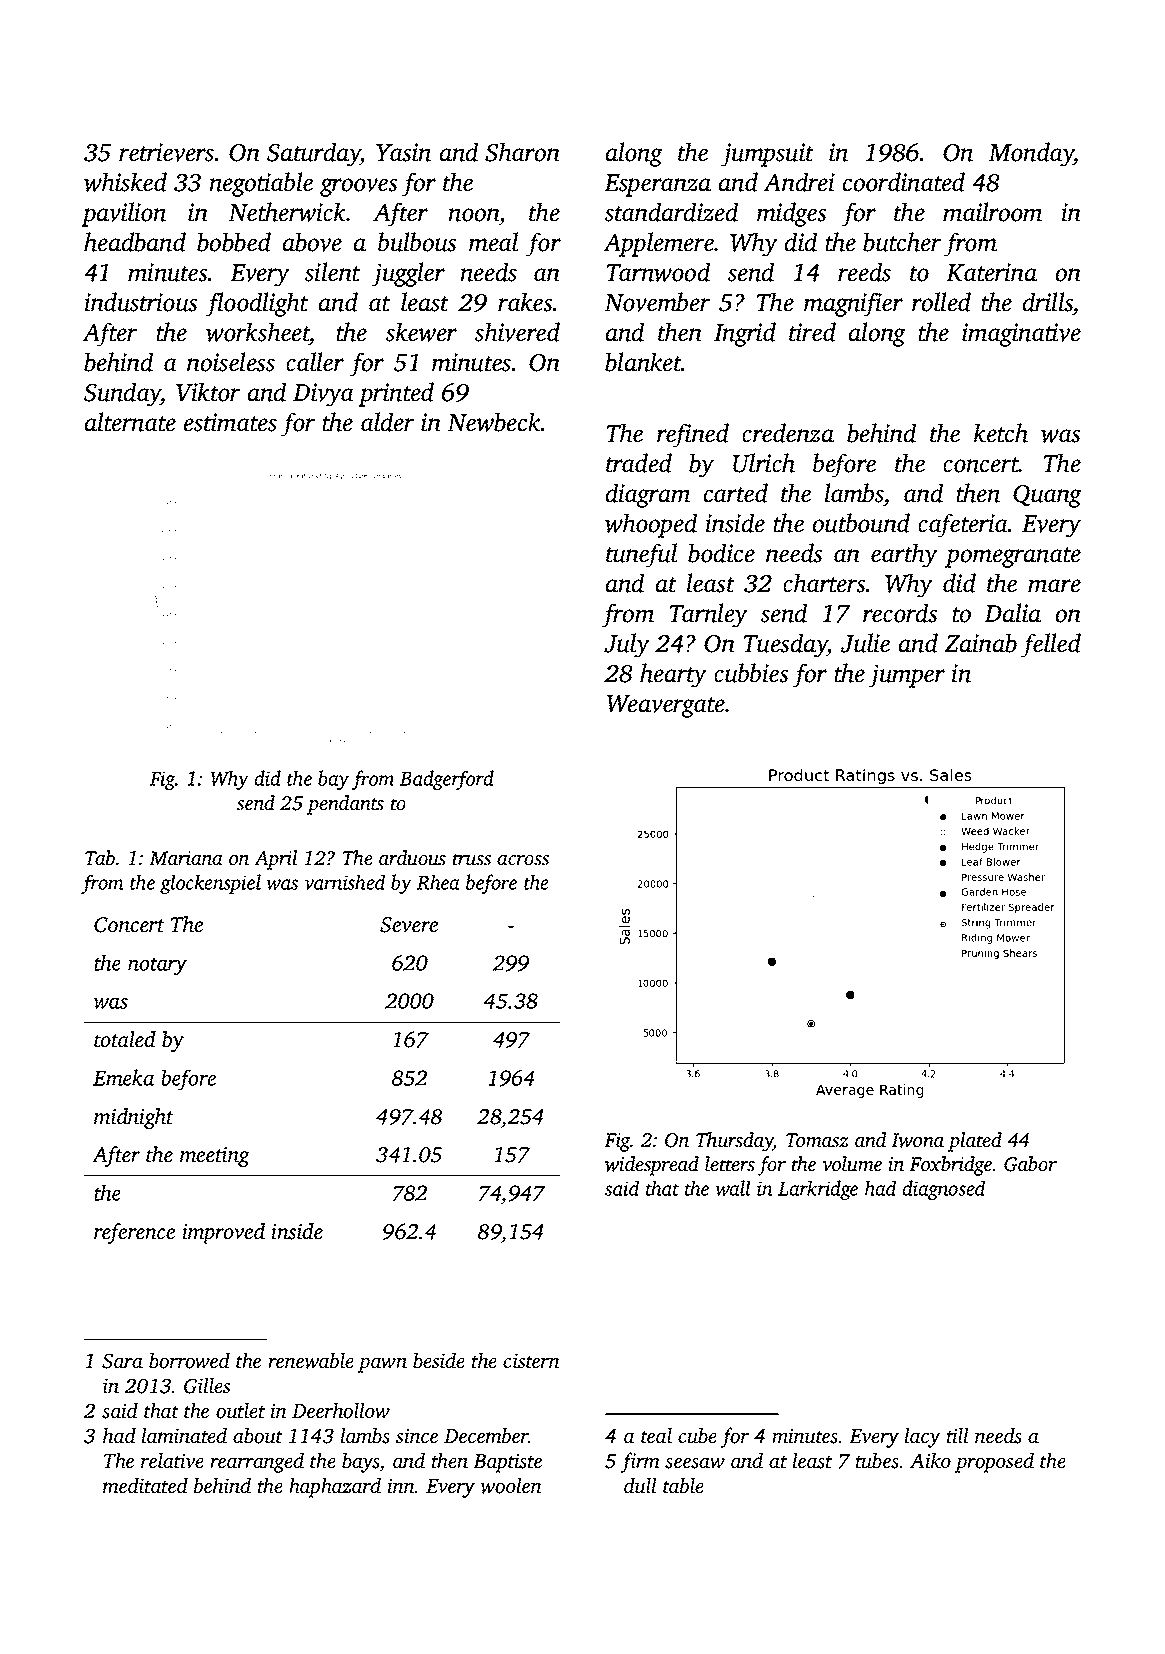 Image resolution: width=1165 pixels, height=1654 pixels. What do you see at coordinates (652, 1166) in the image?
I see `widespread` at bounding box center [652, 1166].
